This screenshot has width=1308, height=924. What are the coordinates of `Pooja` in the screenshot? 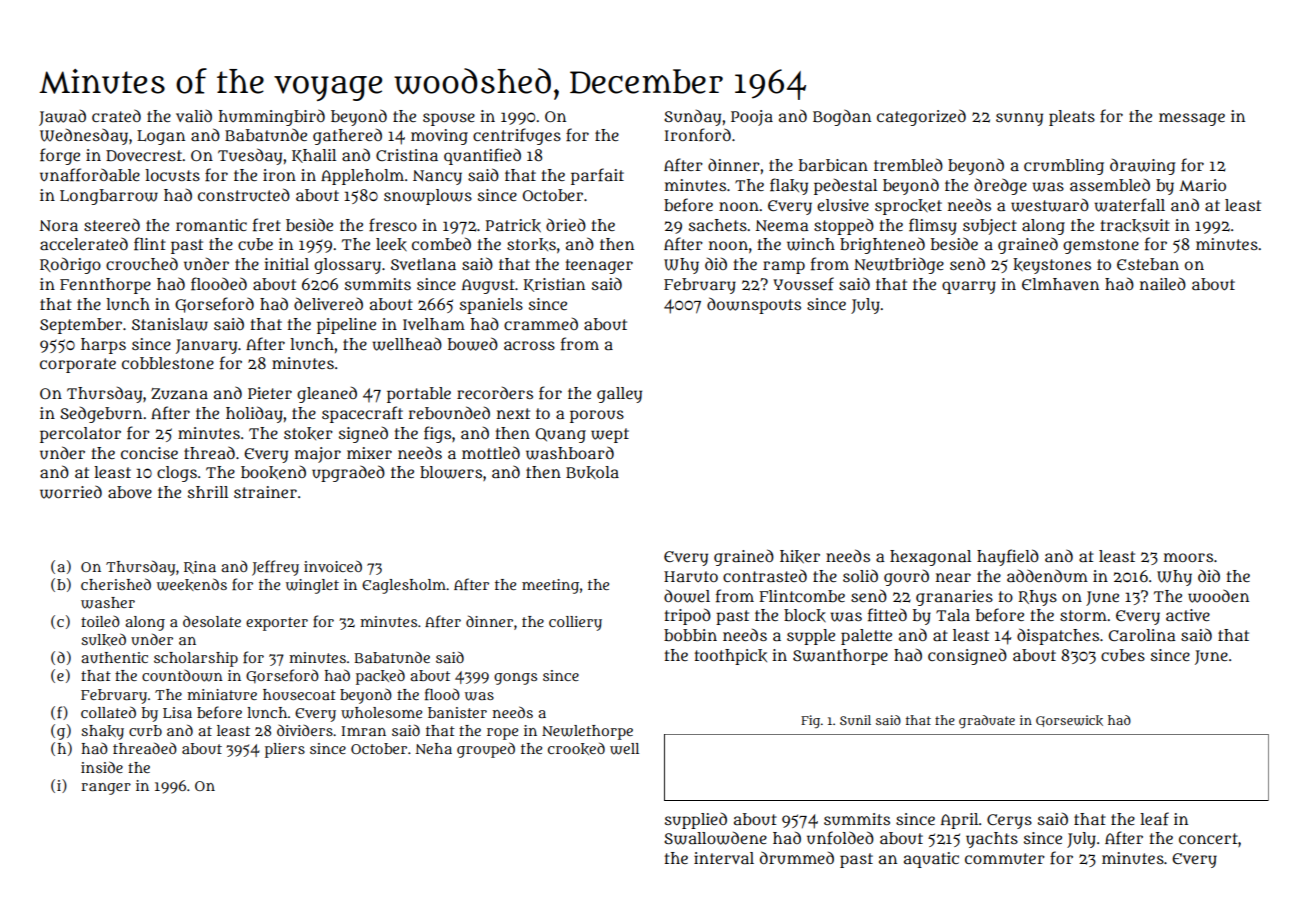 It's located at (752, 118).
